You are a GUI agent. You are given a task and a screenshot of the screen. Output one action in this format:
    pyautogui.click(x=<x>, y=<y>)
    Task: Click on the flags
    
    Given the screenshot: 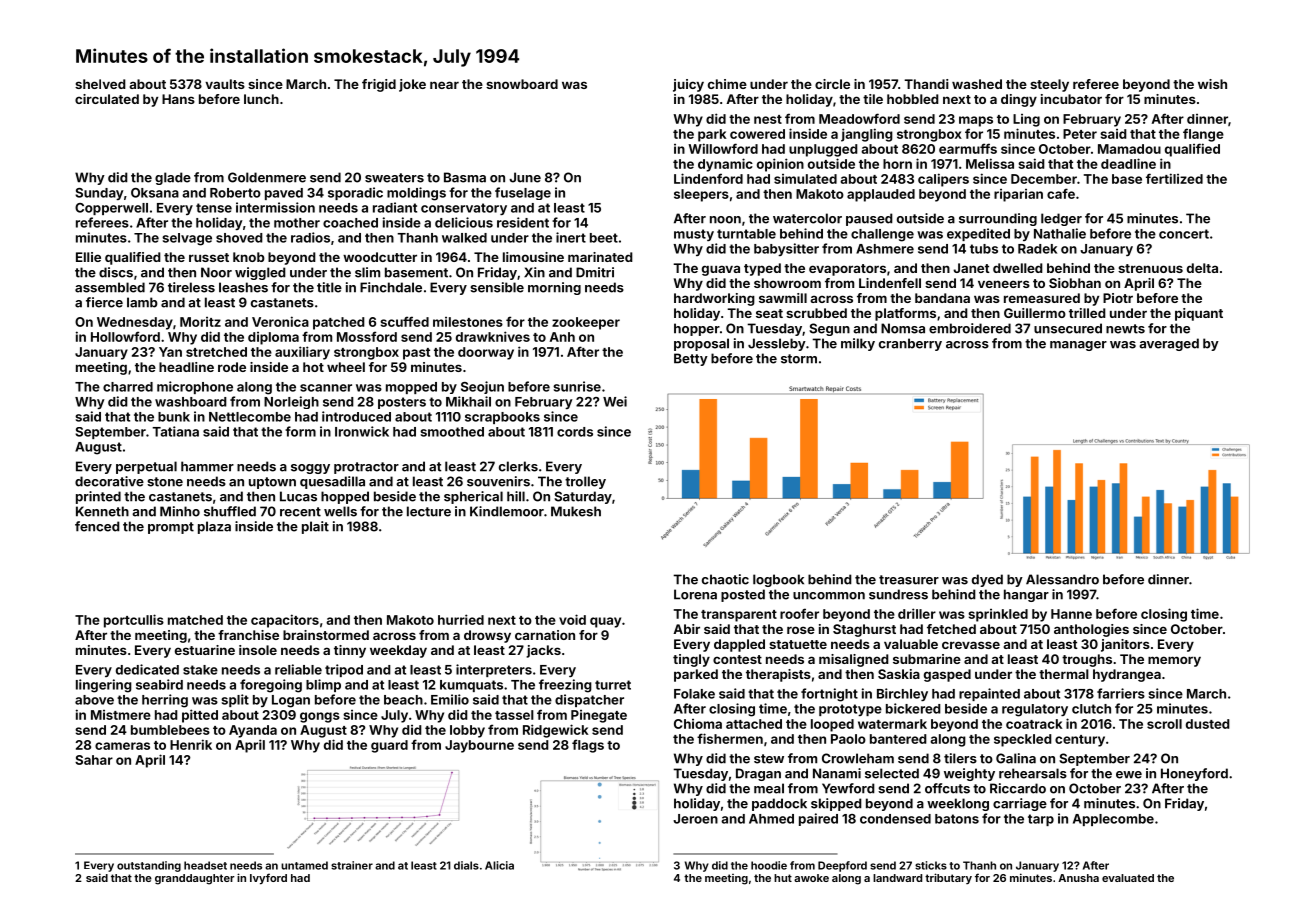 What is the action you would take?
    pyautogui.click(x=588, y=746)
